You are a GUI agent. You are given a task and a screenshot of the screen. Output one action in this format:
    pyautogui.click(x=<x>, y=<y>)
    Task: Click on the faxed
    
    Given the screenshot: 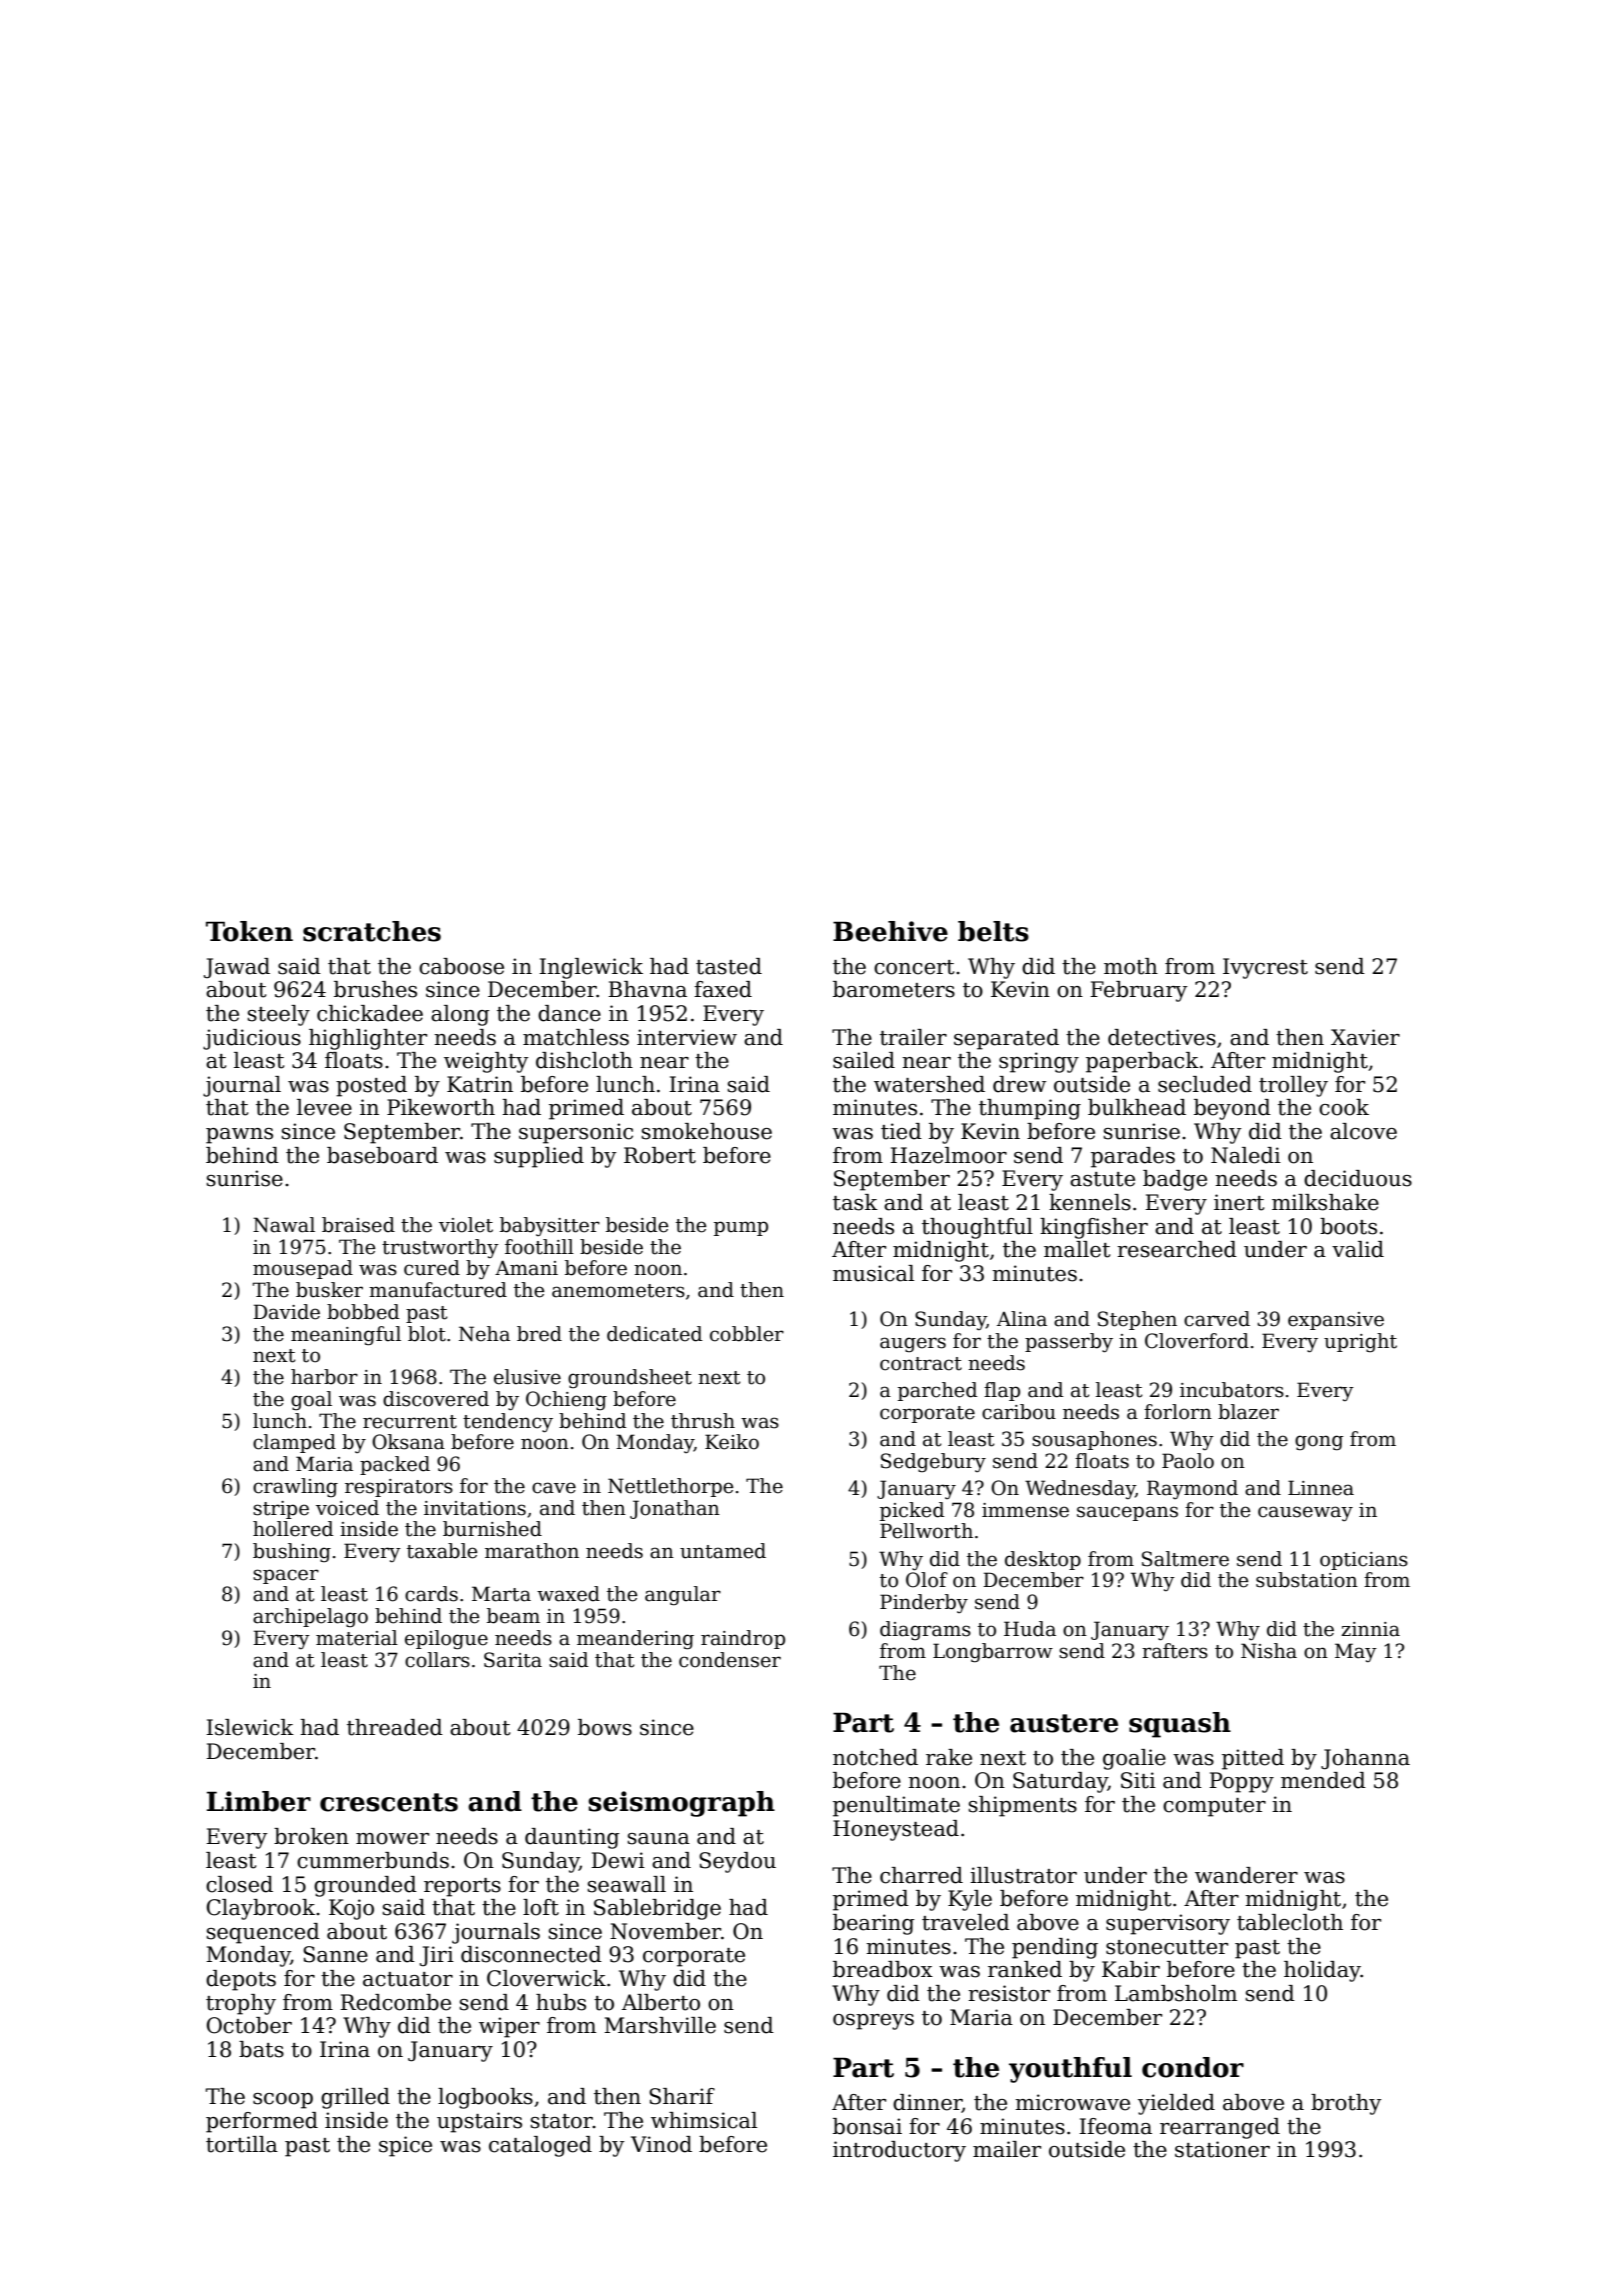 What is the action you would take?
    pyautogui.click(x=723, y=989)
